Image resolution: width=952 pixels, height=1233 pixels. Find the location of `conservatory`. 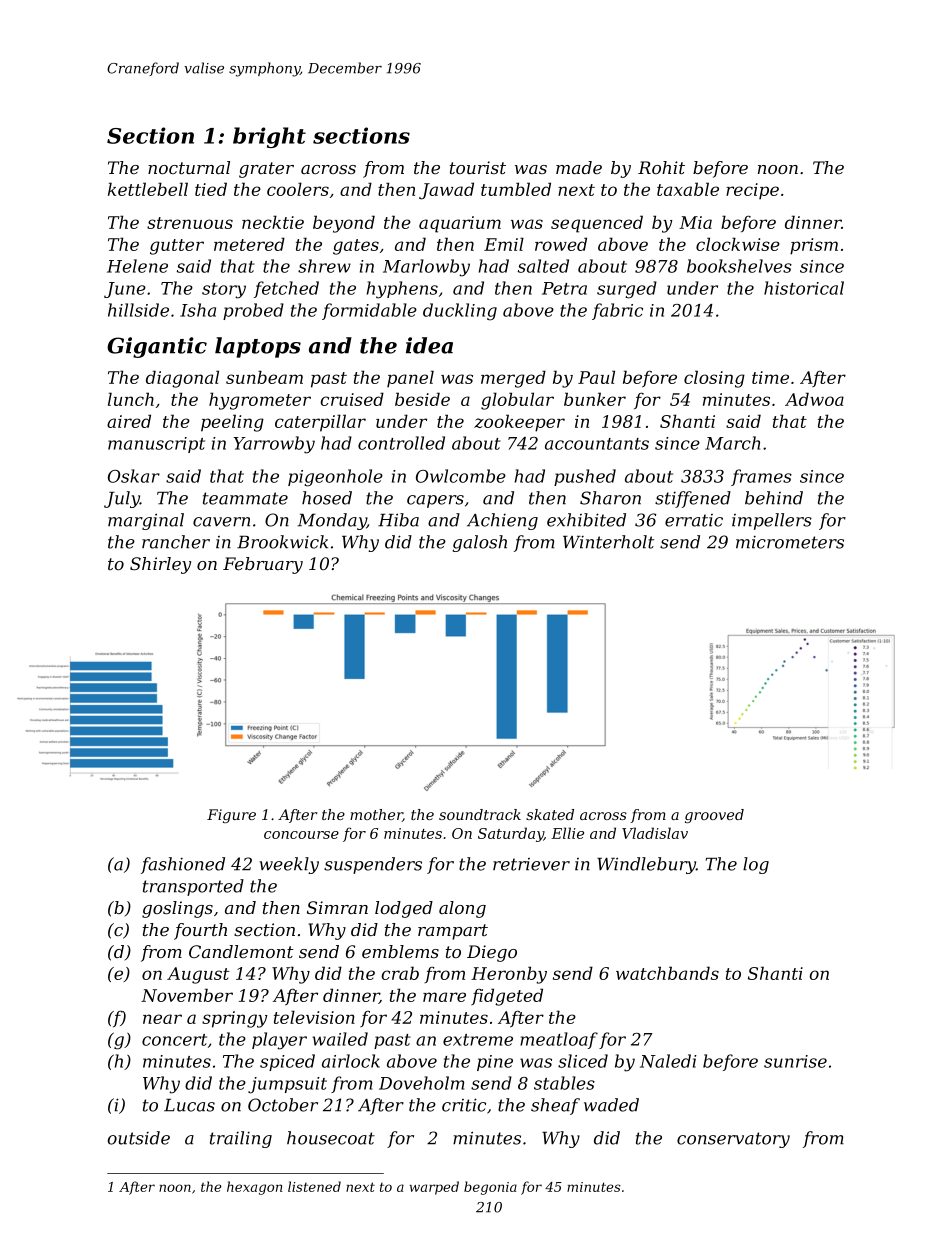

conservatory is located at coordinates (733, 1140).
